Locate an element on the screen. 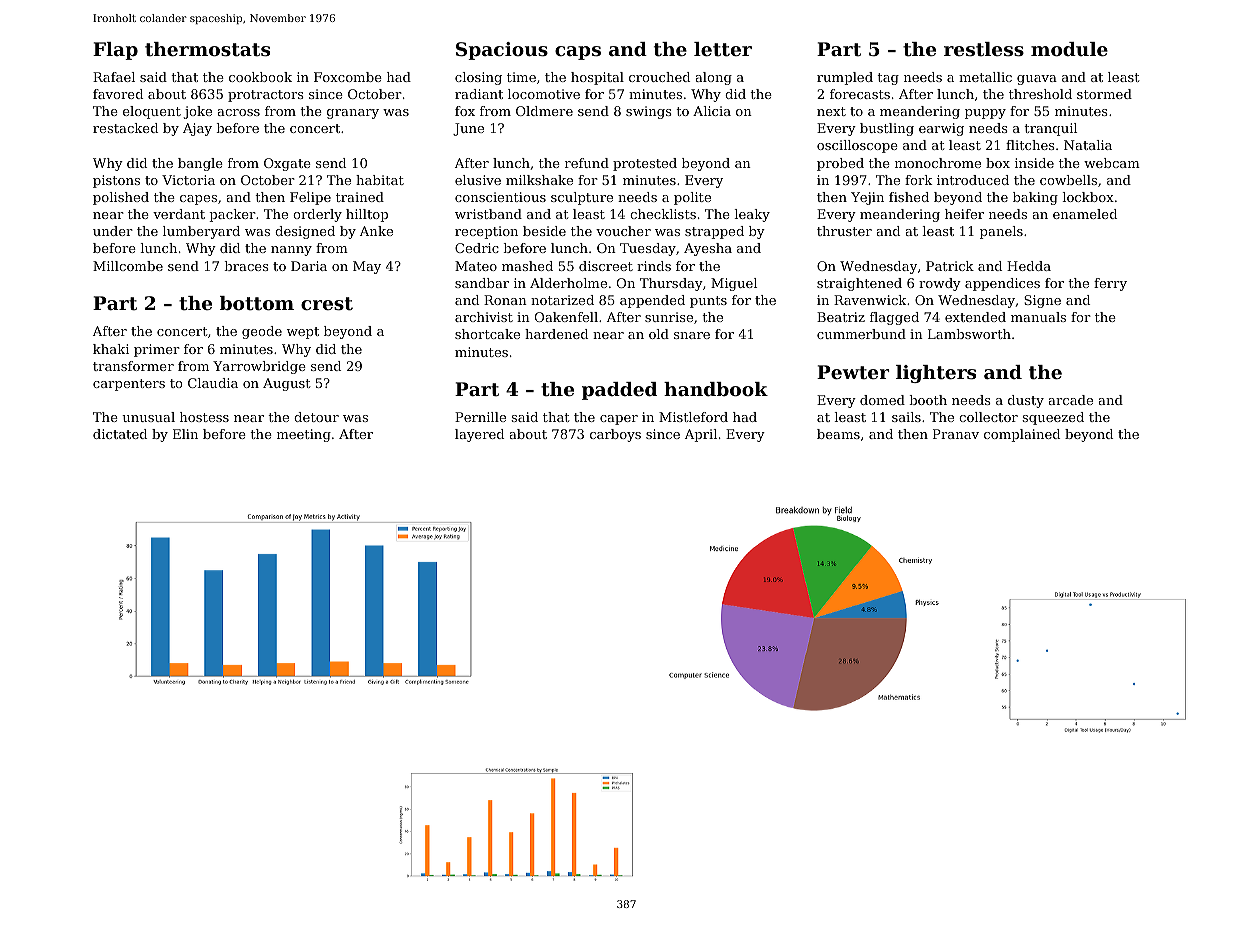 This screenshot has width=1233, height=952. nanny is located at coordinates (291, 251).
